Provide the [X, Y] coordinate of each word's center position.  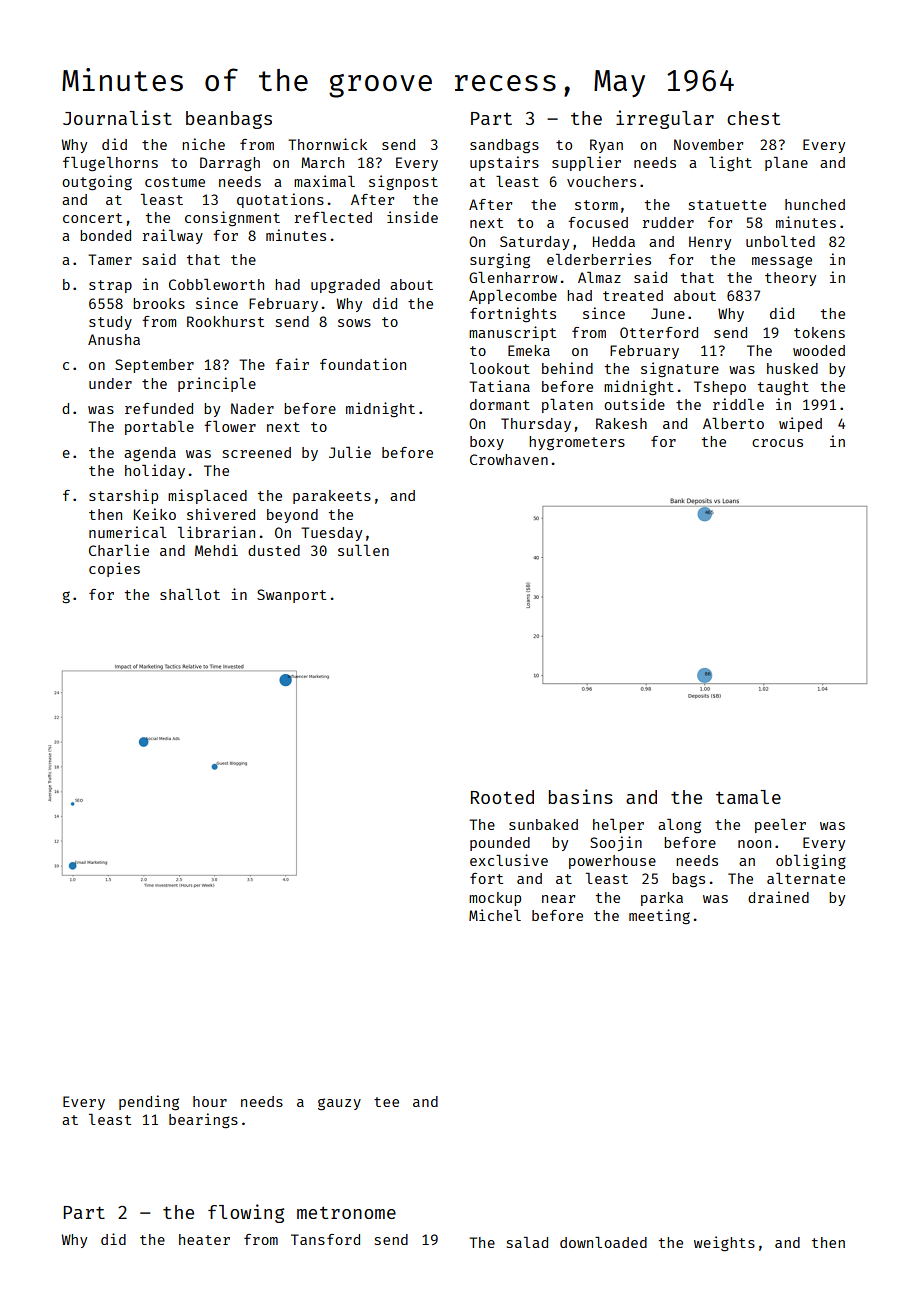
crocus [777, 443]
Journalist [117, 117]
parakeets [332, 497]
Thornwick [327, 144]
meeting [659, 916]
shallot [190, 594]
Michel [495, 915]
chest [753, 118]
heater [204, 1239]
